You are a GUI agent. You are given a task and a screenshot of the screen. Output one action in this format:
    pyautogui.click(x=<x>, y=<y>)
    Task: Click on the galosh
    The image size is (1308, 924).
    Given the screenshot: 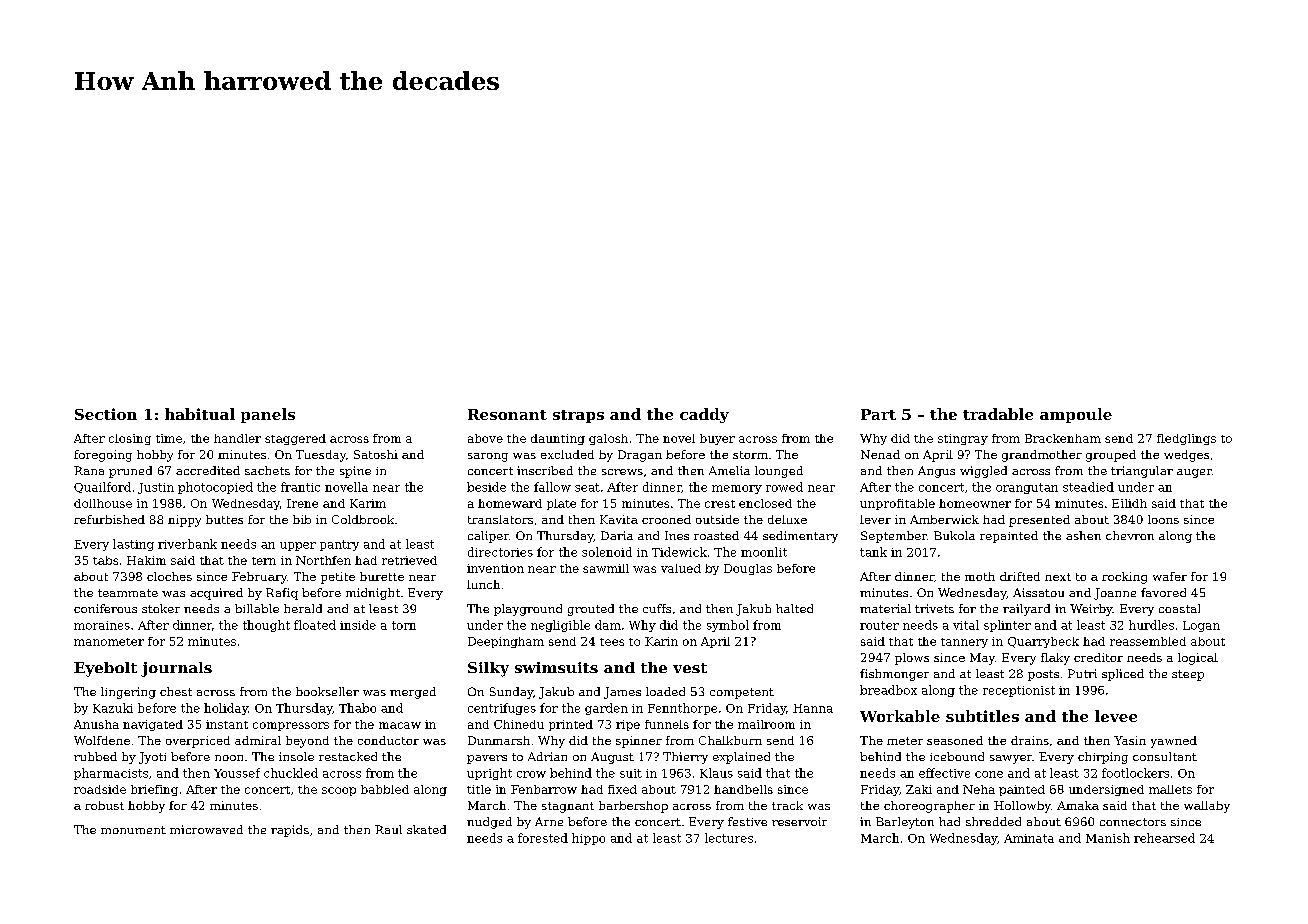 What is the action you would take?
    pyautogui.click(x=608, y=439)
